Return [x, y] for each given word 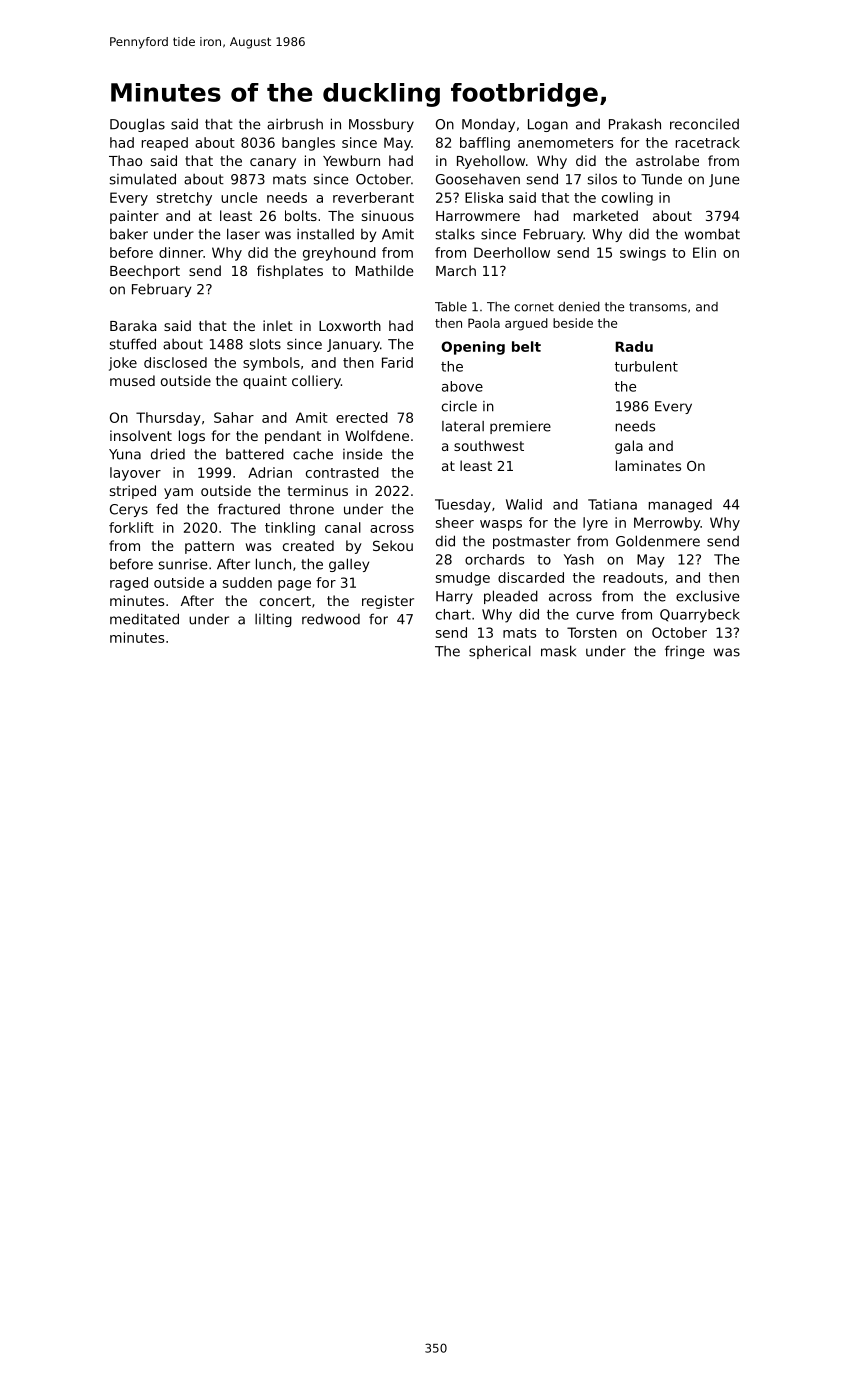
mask [558, 651]
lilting [273, 620]
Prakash [635, 124]
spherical [500, 652]
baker [129, 234]
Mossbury [381, 125]
